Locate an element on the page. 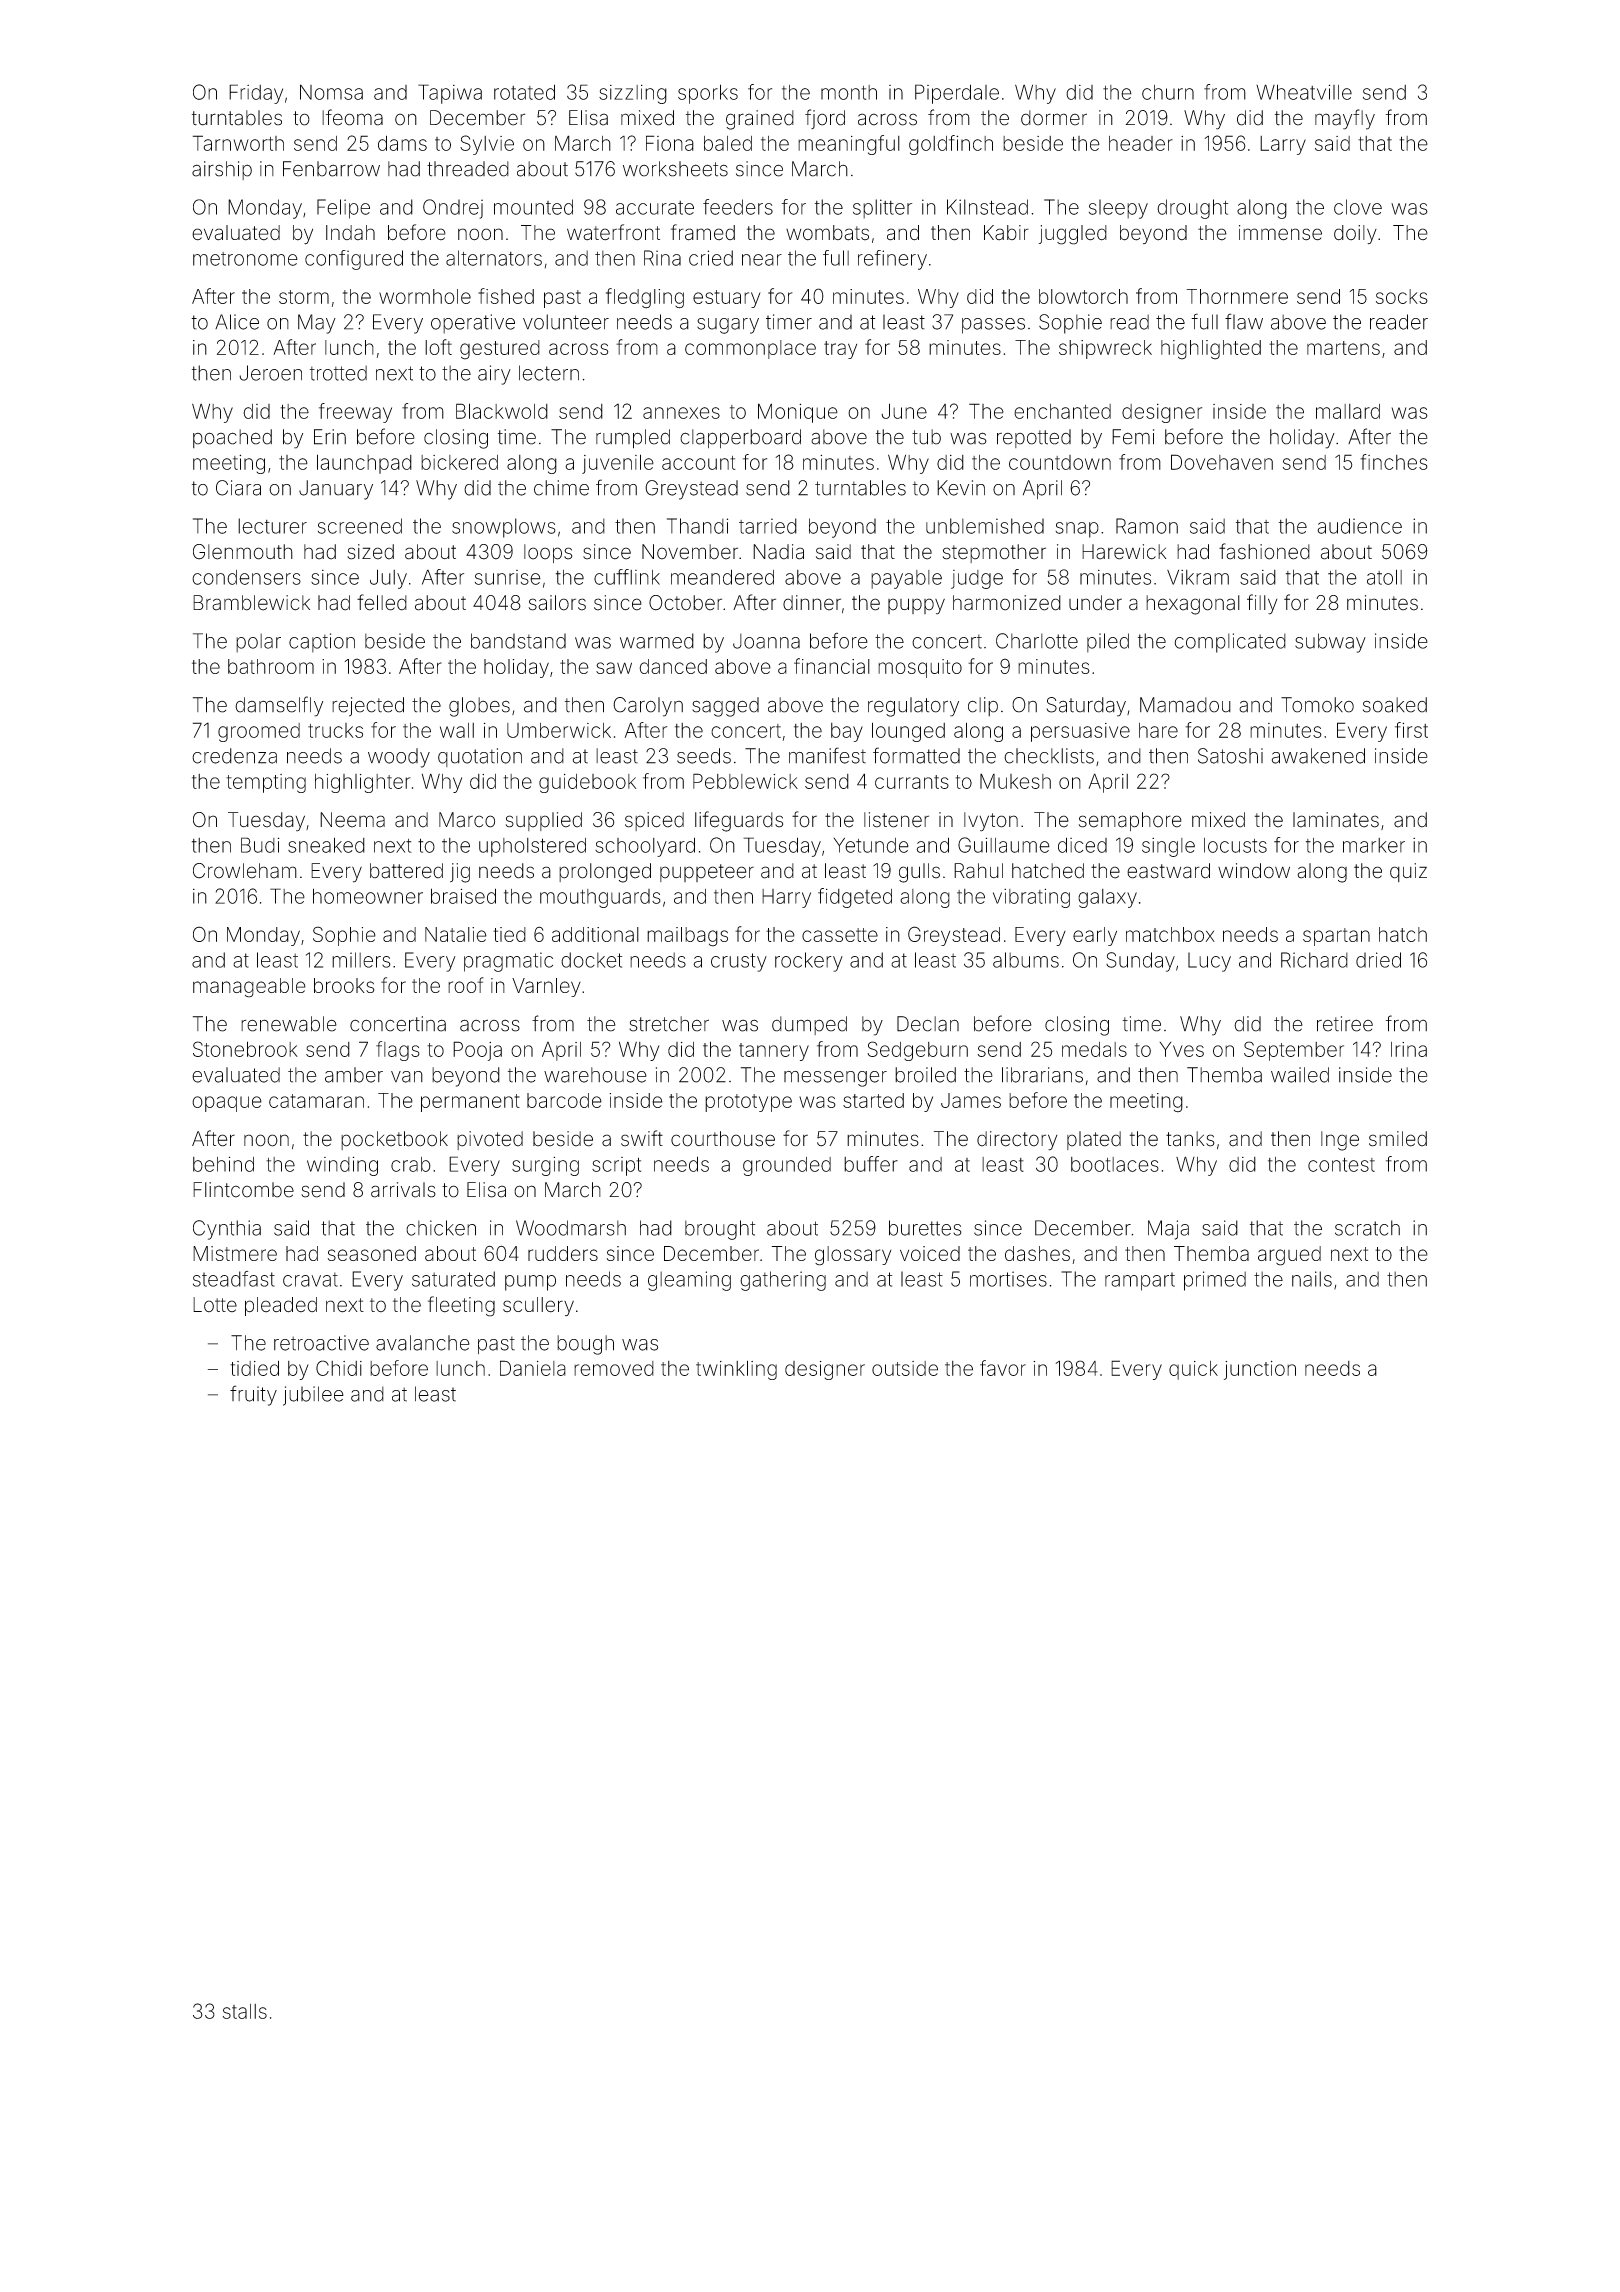 The width and height of the document is (1620, 2292). stalls is located at coordinates (245, 2011).
